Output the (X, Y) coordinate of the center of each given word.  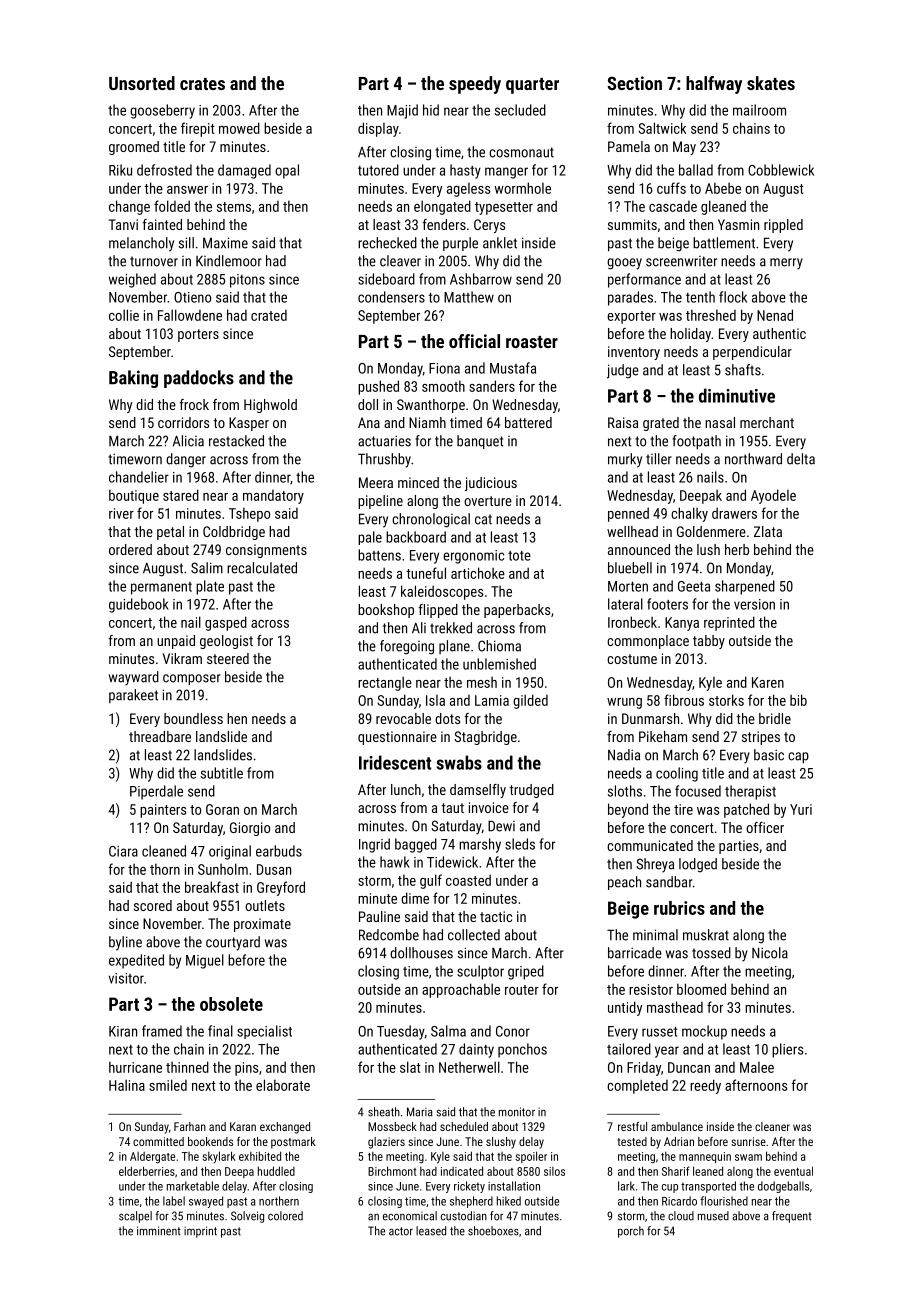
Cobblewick (781, 170)
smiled (168, 1085)
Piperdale (156, 792)
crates (202, 84)
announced (639, 549)
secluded (520, 110)
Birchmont (392, 1171)
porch (631, 1232)
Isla (435, 700)
